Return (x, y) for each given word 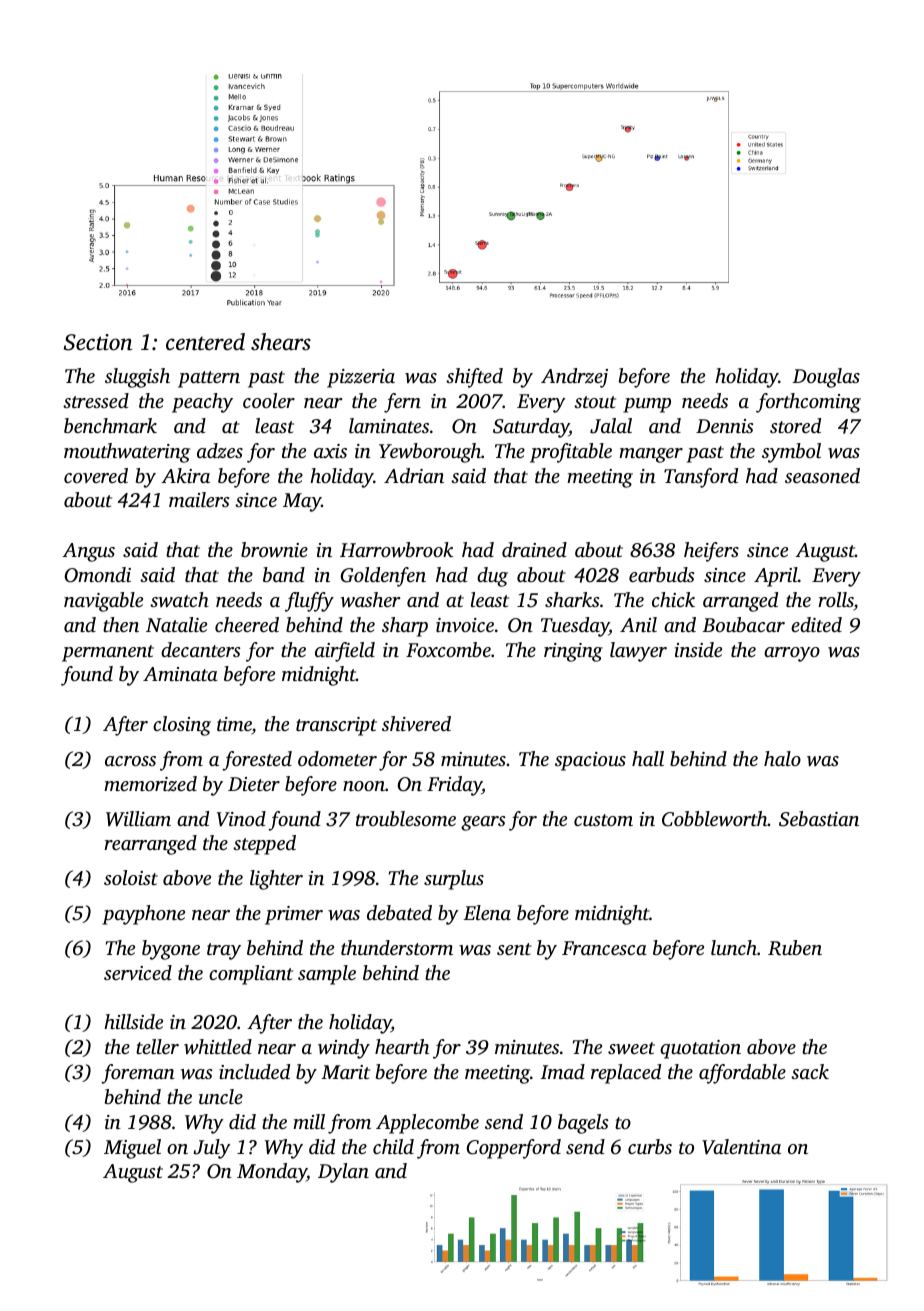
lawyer (638, 652)
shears (281, 342)
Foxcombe (448, 649)
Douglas (826, 378)
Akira (185, 475)
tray (224, 951)
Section (98, 342)
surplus (454, 880)
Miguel (132, 1149)
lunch (734, 947)
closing (182, 726)
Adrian (414, 475)
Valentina (741, 1147)
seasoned (822, 475)
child (393, 1146)
